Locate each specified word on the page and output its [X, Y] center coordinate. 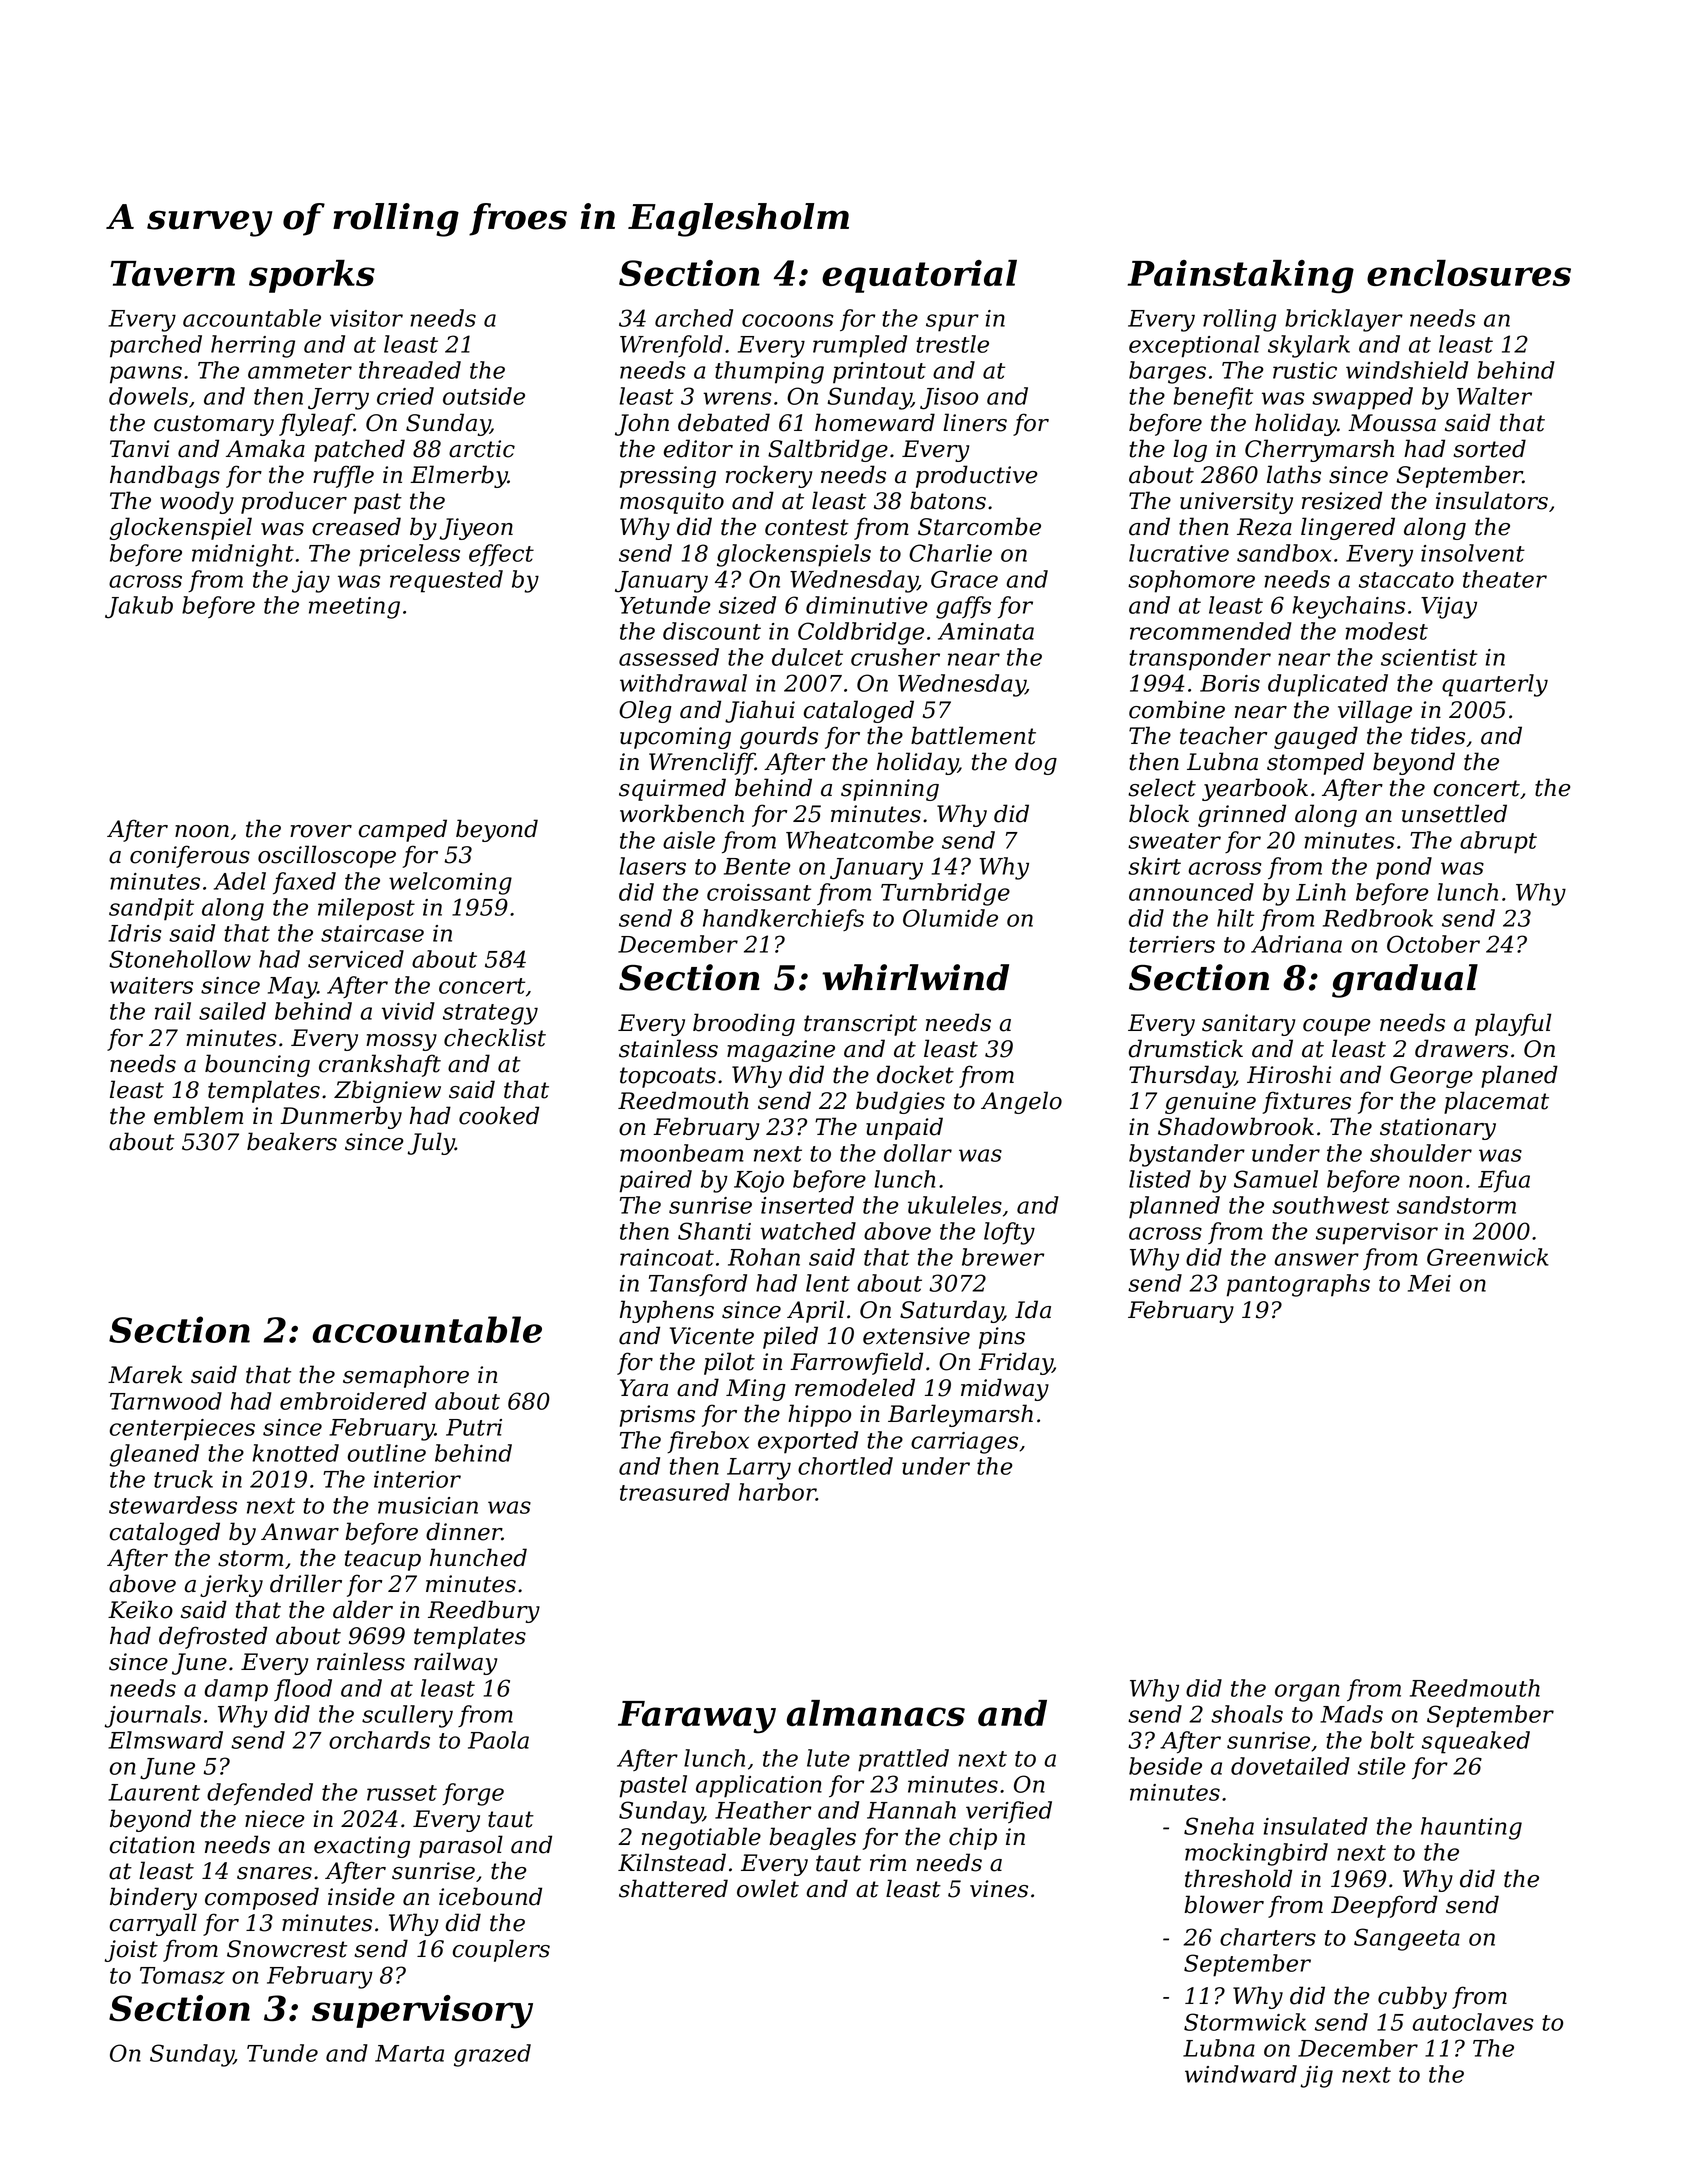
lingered [1348, 528]
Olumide [950, 918]
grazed [492, 2055]
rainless [361, 1661]
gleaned [154, 1455]
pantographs [1298, 1285]
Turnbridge [945, 894]
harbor [777, 1492]
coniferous [190, 856]
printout [879, 373]
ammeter [300, 371]
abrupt [1498, 842]
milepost [366, 909]
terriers [1172, 944]
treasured [675, 1492]
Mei [1429, 1283]
